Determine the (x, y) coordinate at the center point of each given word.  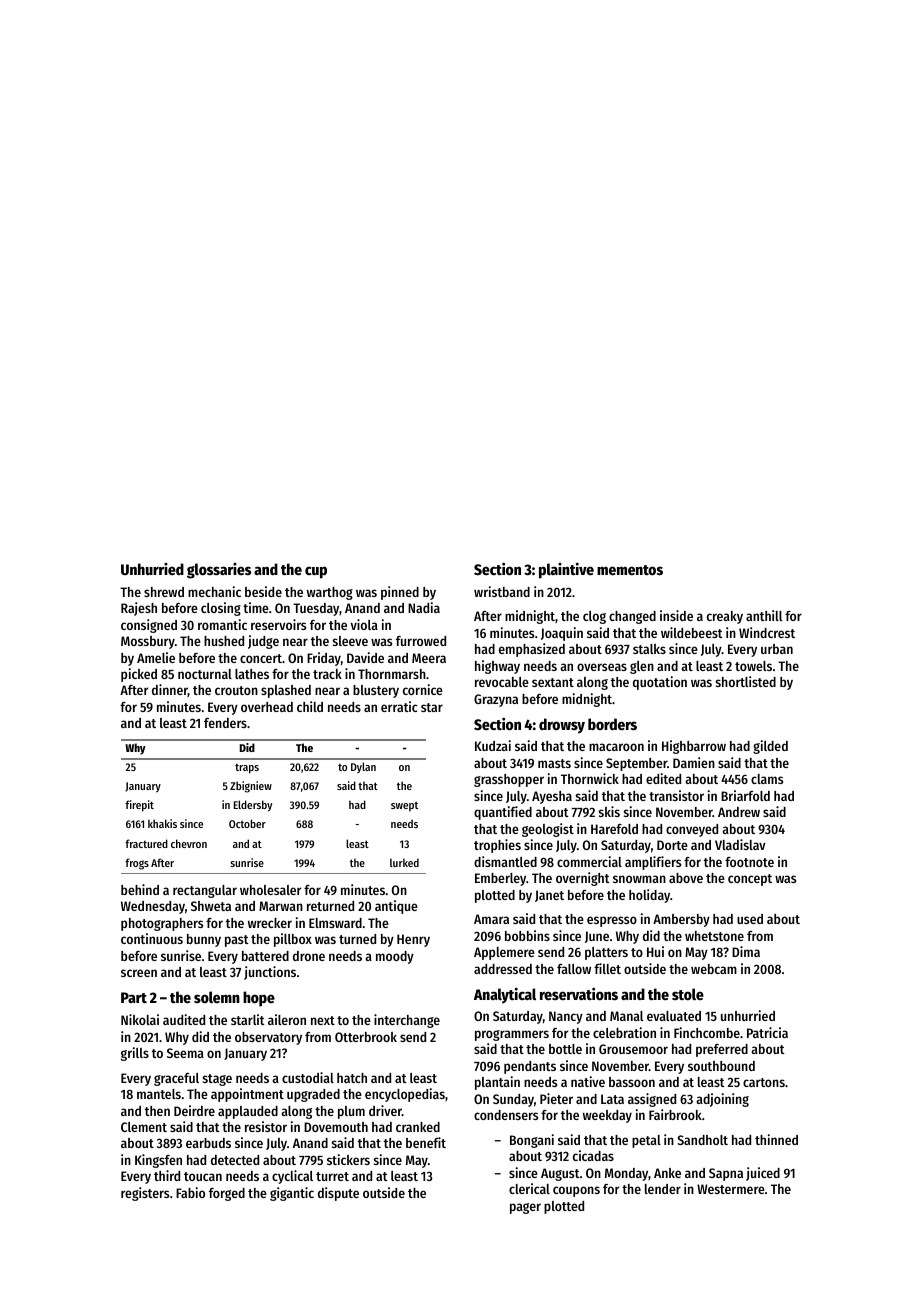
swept (404, 807)
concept (750, 880)
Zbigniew (251, 787)
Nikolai (140, 1019)
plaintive (566, 570)
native (588, 1081)
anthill (764, 615)
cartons (764, 1082)
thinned (776, 1139)
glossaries (219, 571)
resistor (266, 1126)
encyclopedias (405, 1095)
